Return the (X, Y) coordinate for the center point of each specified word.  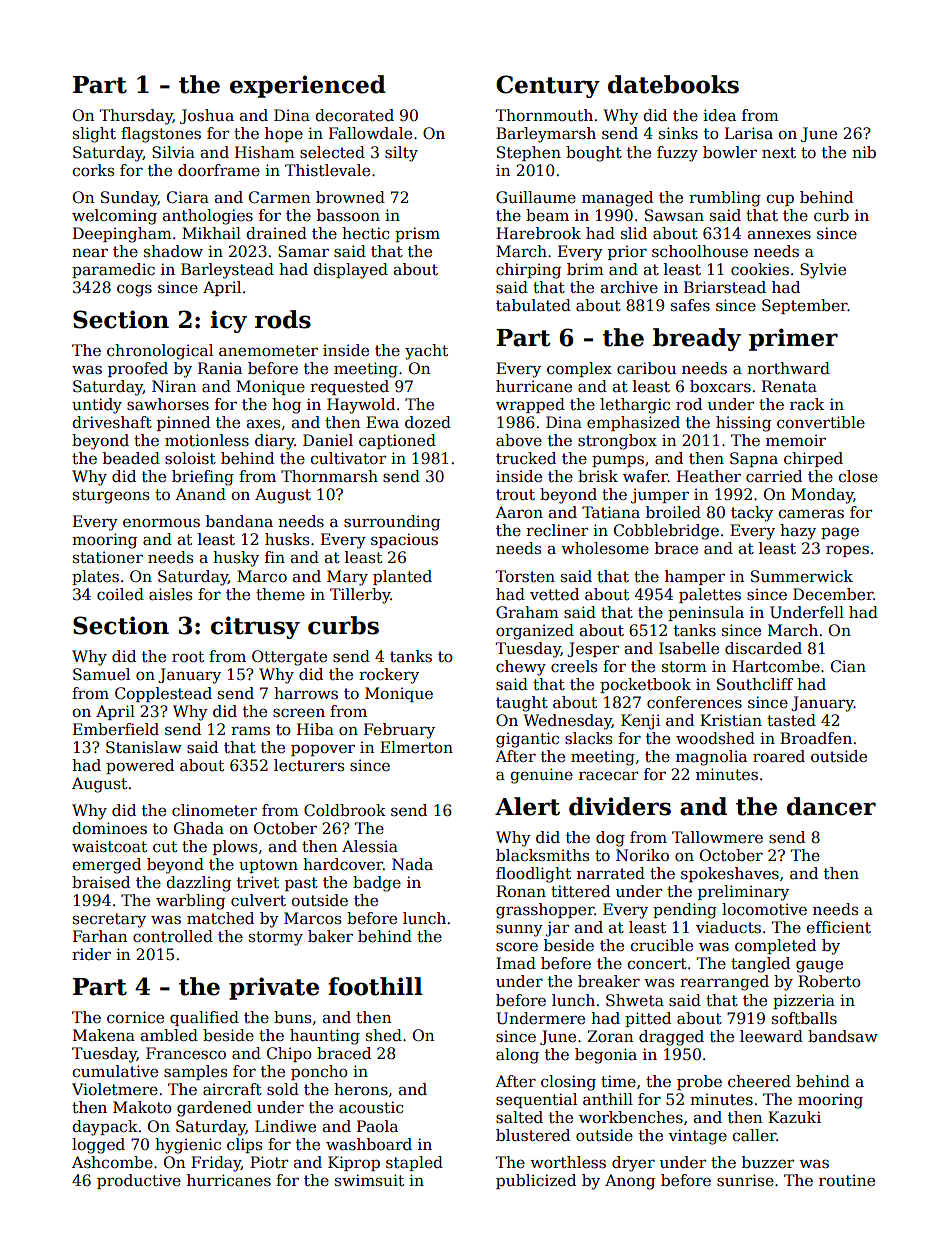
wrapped (530, 405)
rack (807, 404)
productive (139, 1181)
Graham (527, 612)
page (840, 533)
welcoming (114, 217)
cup (780, 200)
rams (250, 731)
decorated (354, 115)
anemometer (268, 351)
